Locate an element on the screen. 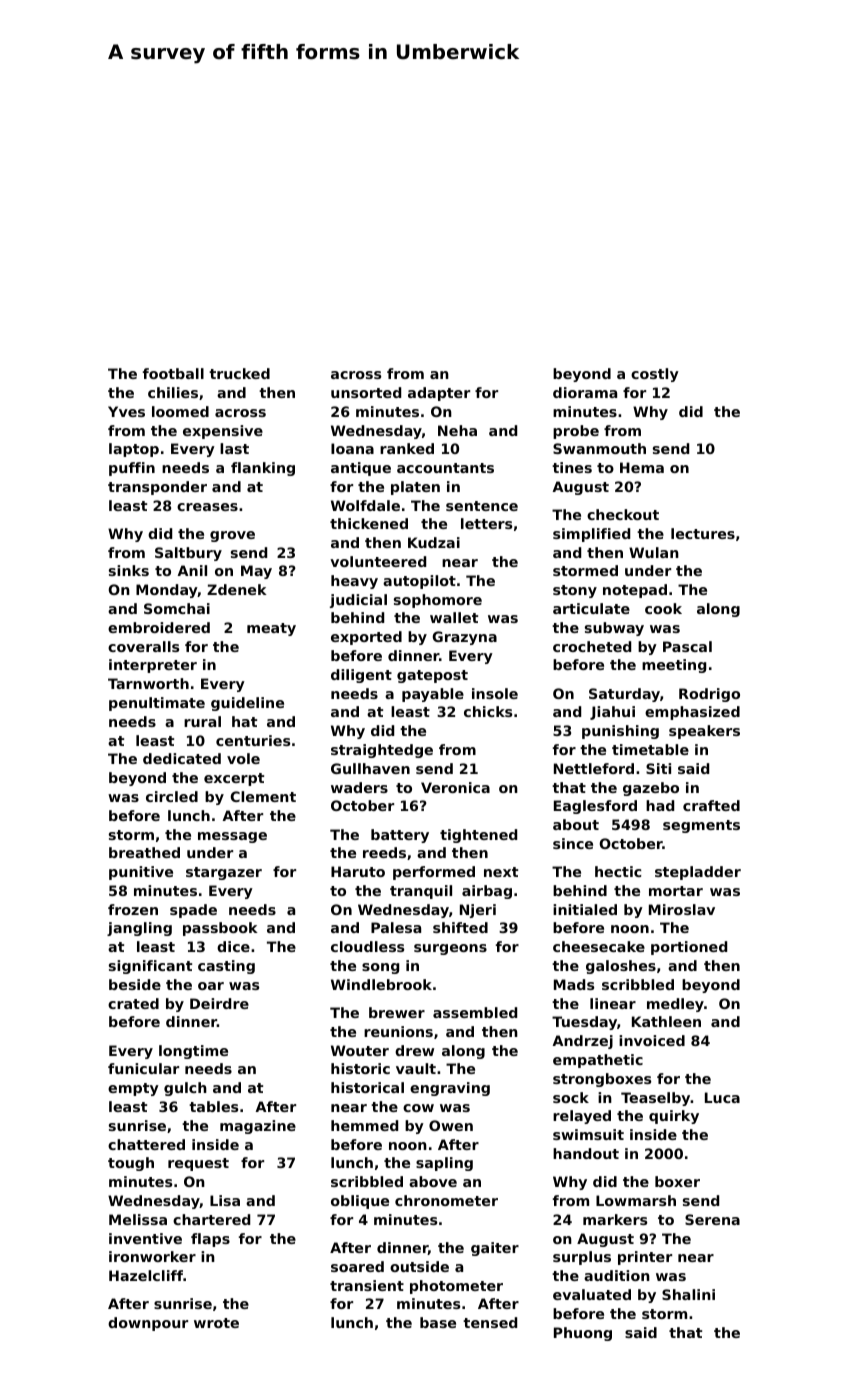  judicial is located at coordinates (358, 601).
